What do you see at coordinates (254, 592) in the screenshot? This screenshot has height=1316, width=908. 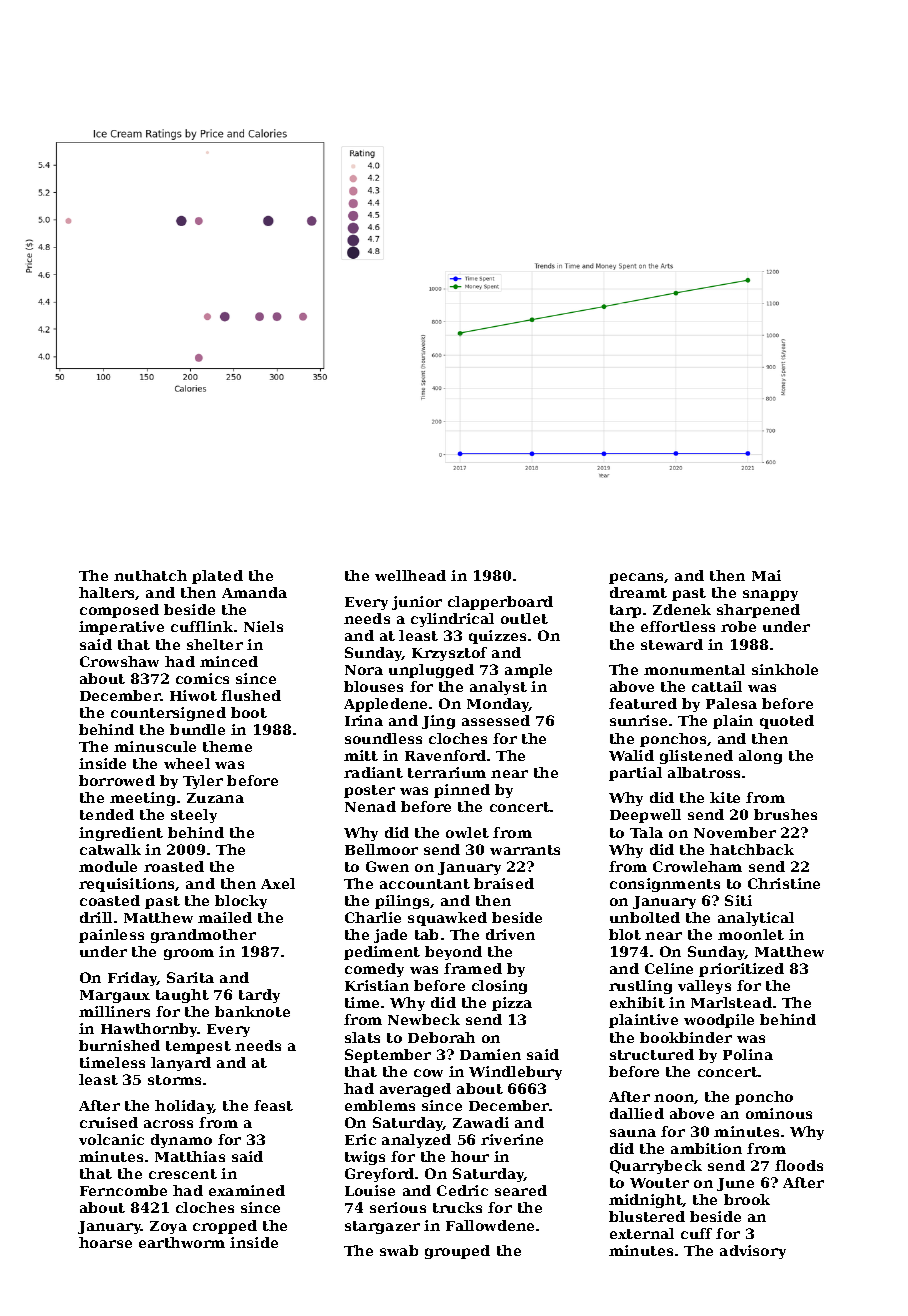 I see `Amanda` at bounding box center [254, 592].
